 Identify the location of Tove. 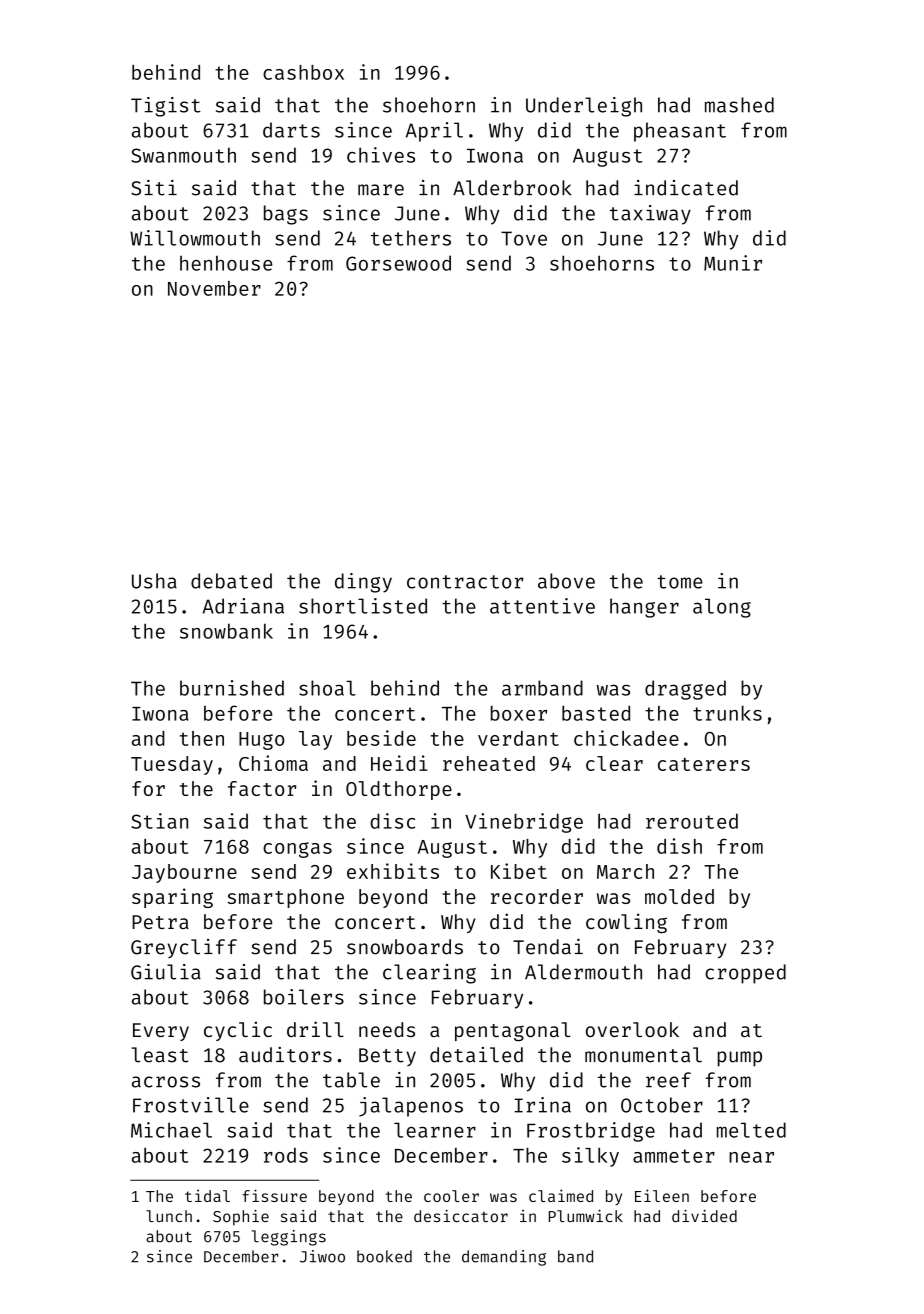
(524, 238).
